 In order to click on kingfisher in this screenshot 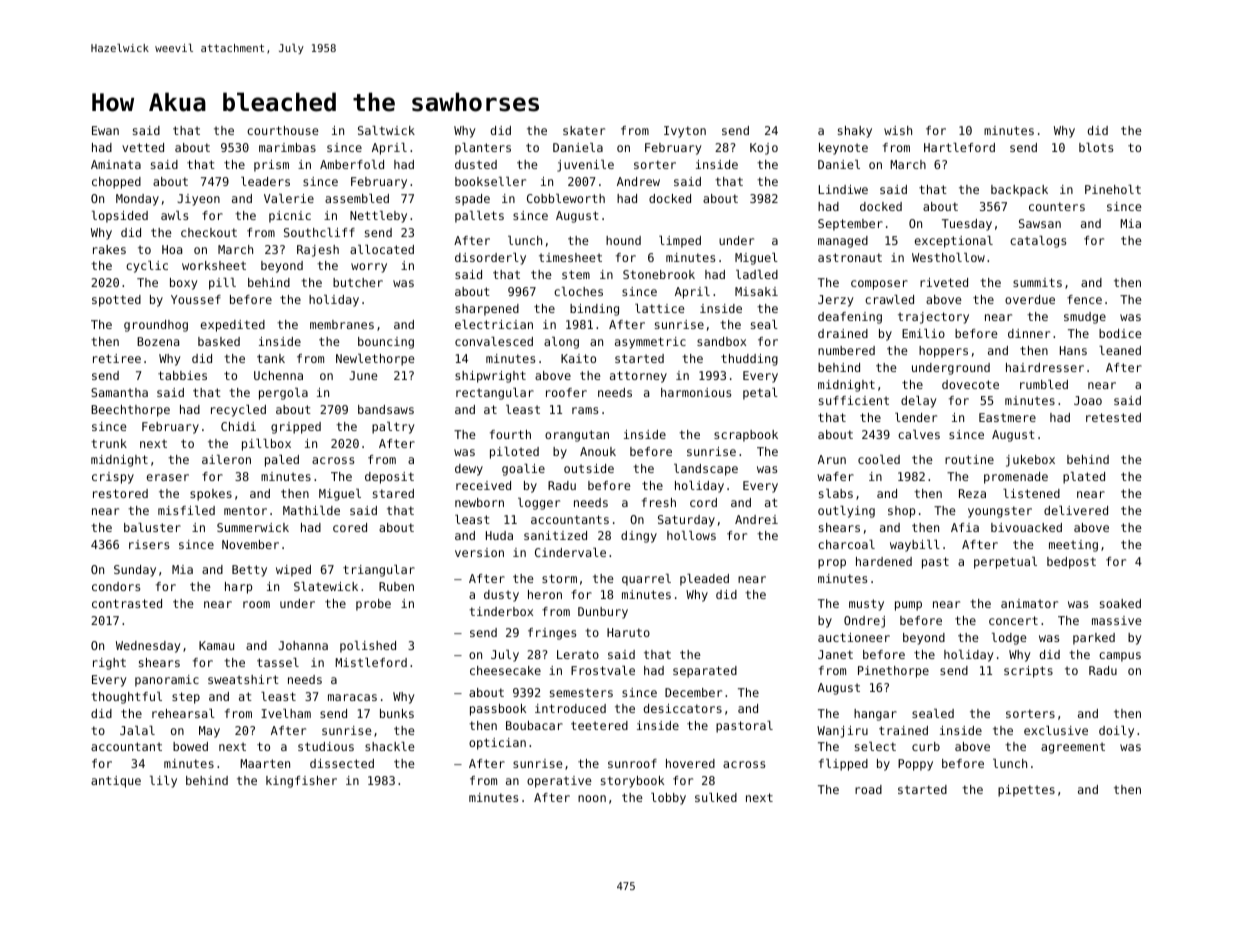, I will do `click(301, 782)`.
